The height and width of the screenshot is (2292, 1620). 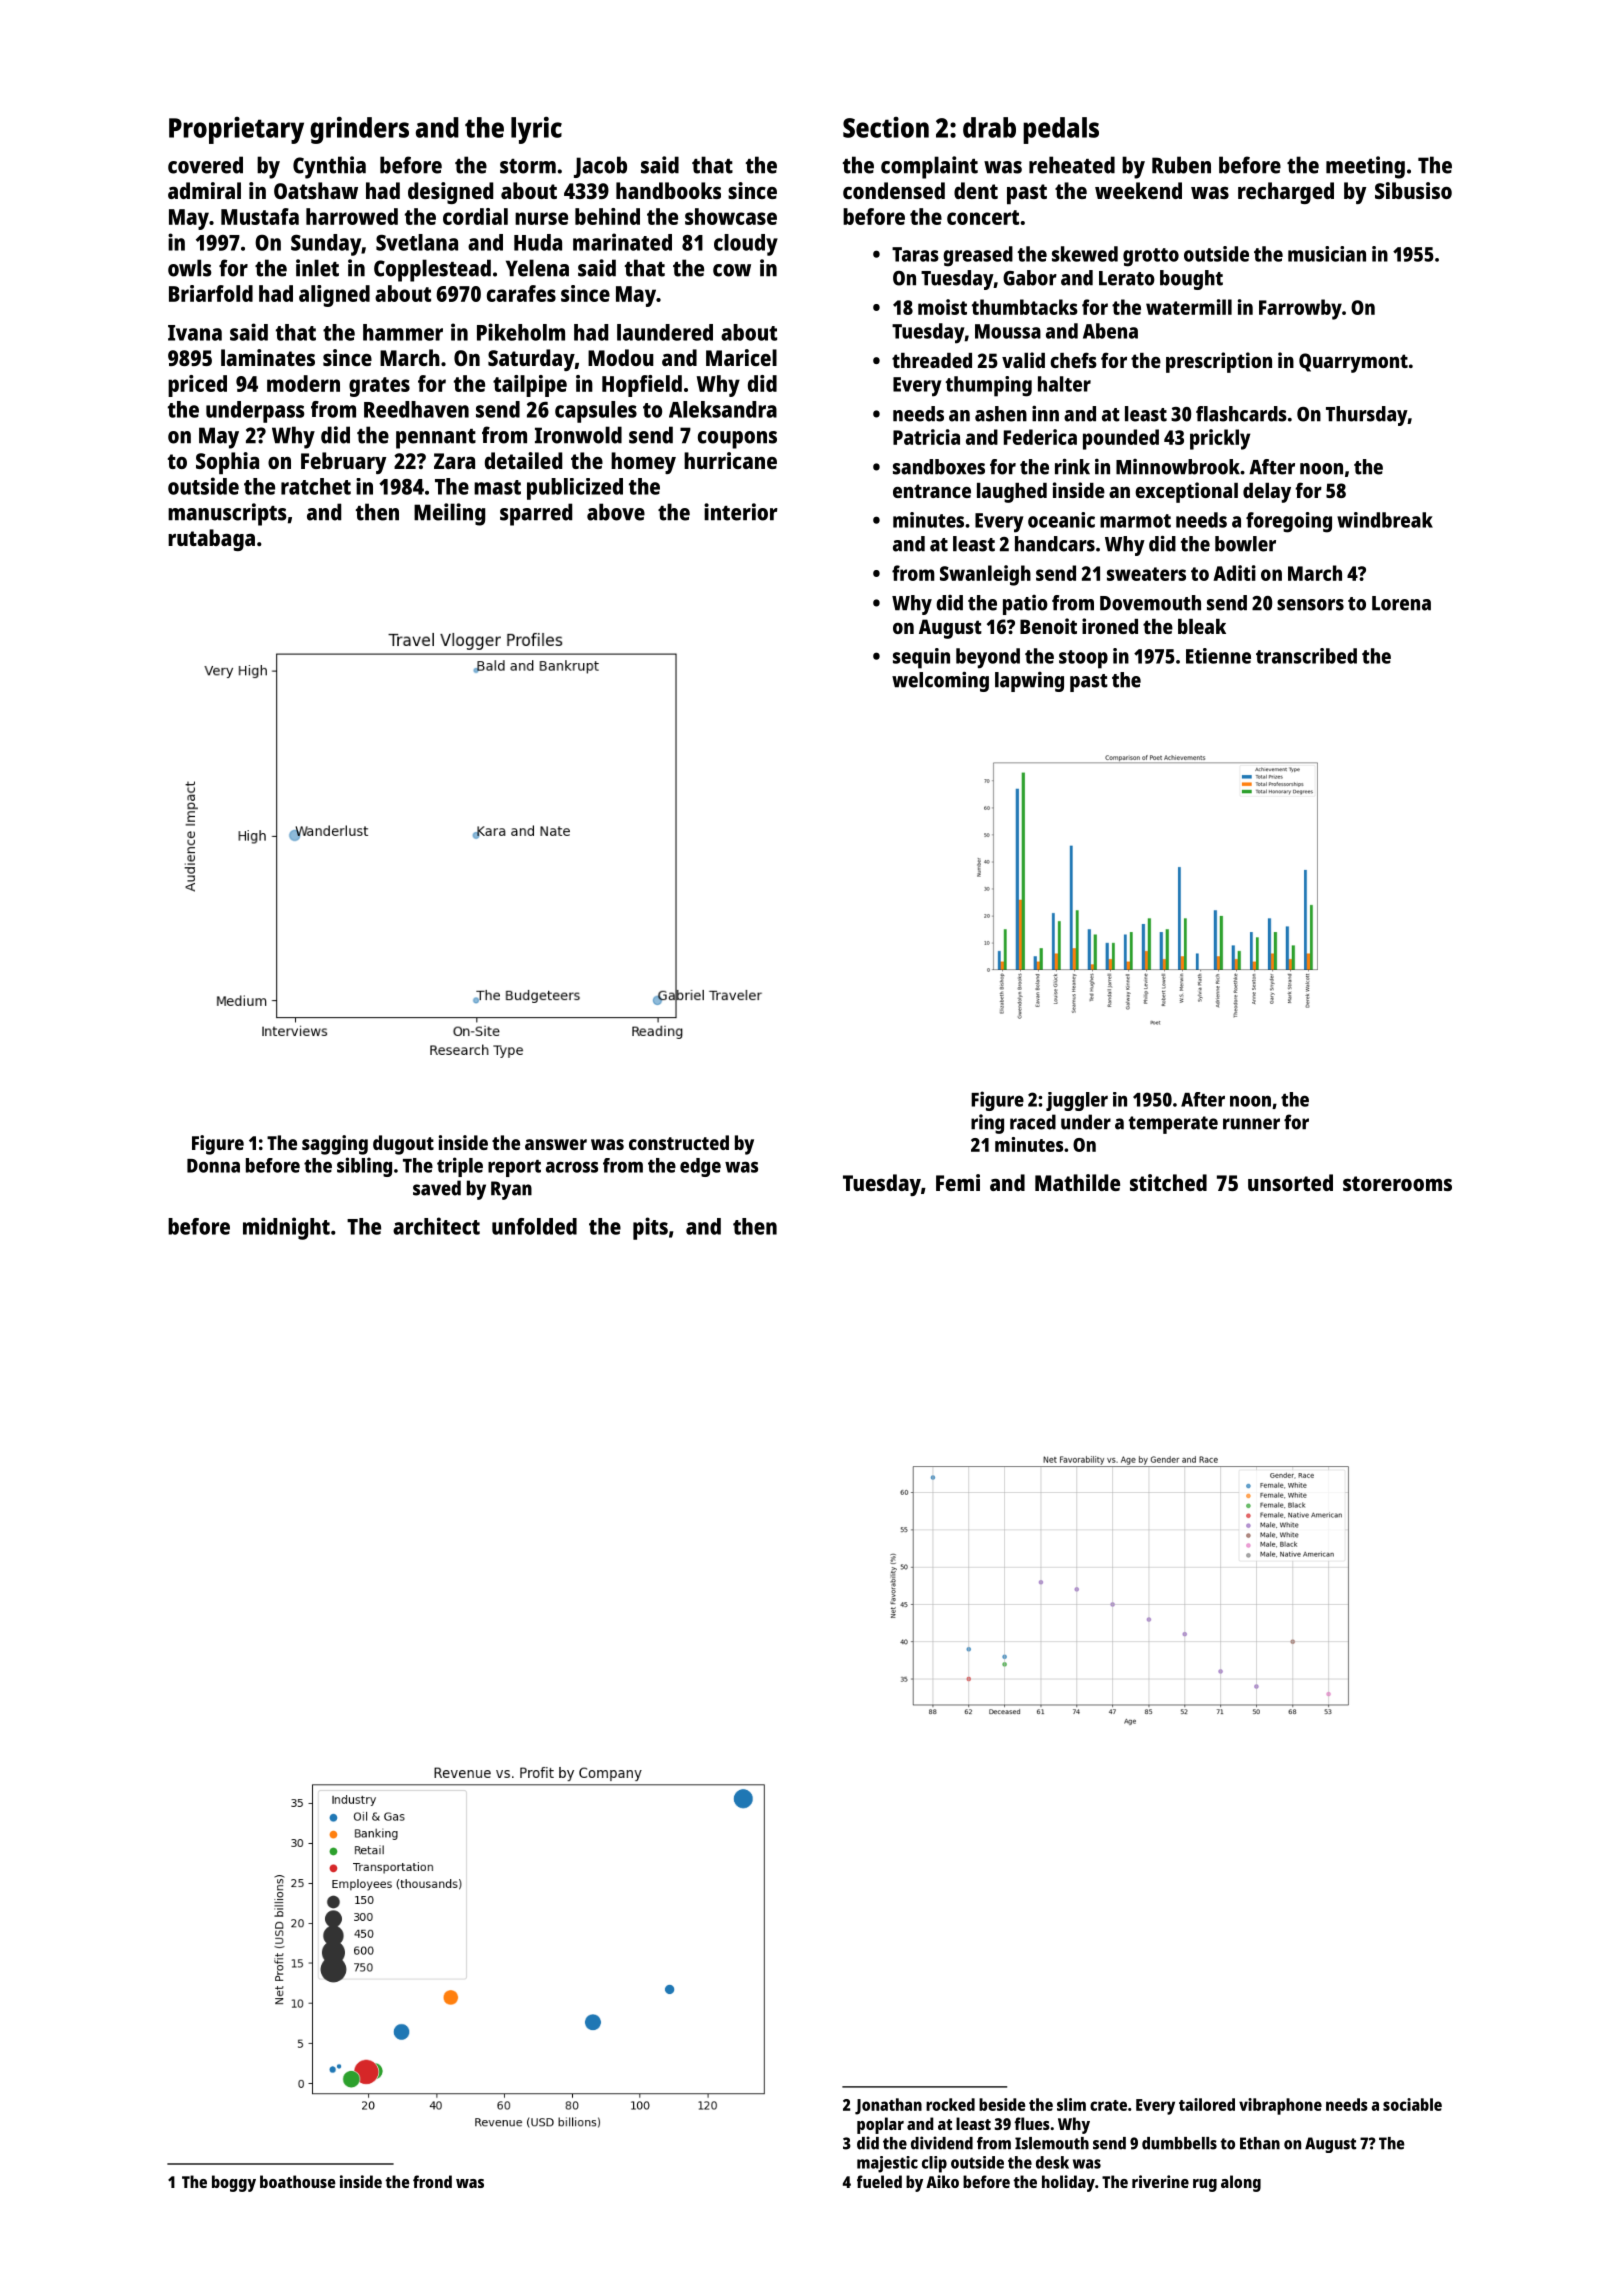 I want to click on boggy, so click(x=234, y=2183).
